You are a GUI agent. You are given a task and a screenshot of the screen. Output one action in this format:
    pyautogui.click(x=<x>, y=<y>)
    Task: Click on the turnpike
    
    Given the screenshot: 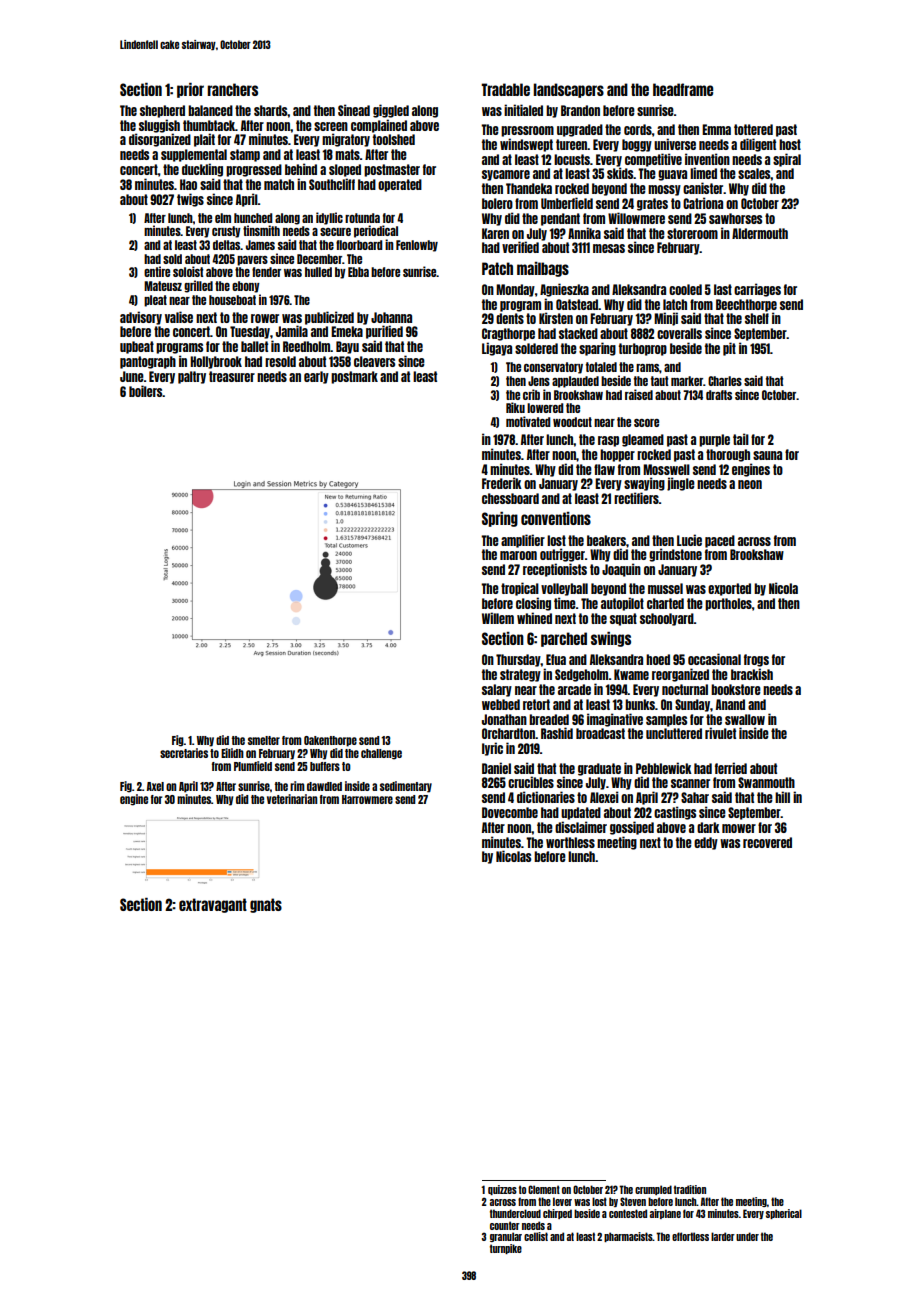 What is the action you would take?
    pyautogui.click(x=506, y=1249)
